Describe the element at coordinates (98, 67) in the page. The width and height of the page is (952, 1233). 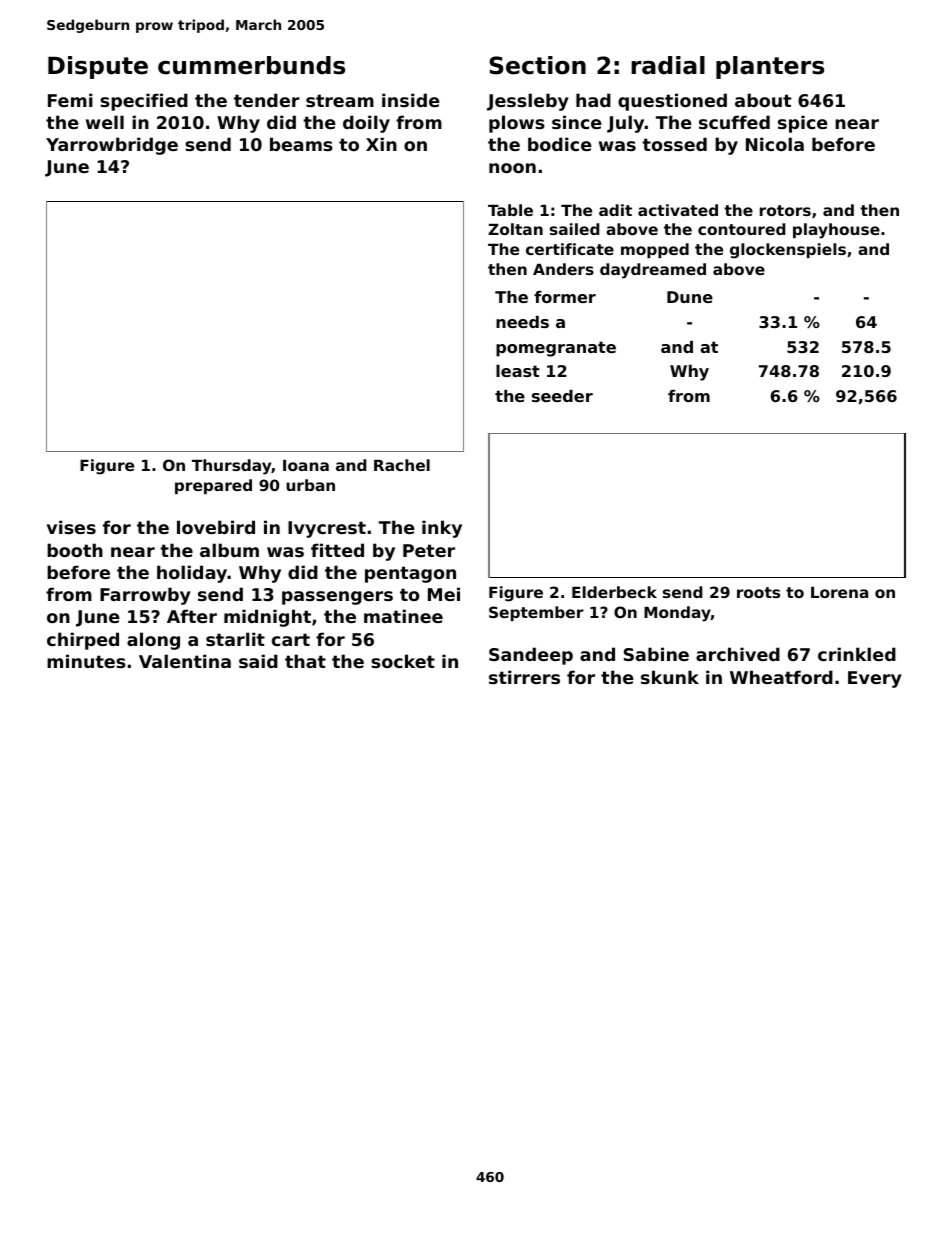
I see `Dispute` at that location.
